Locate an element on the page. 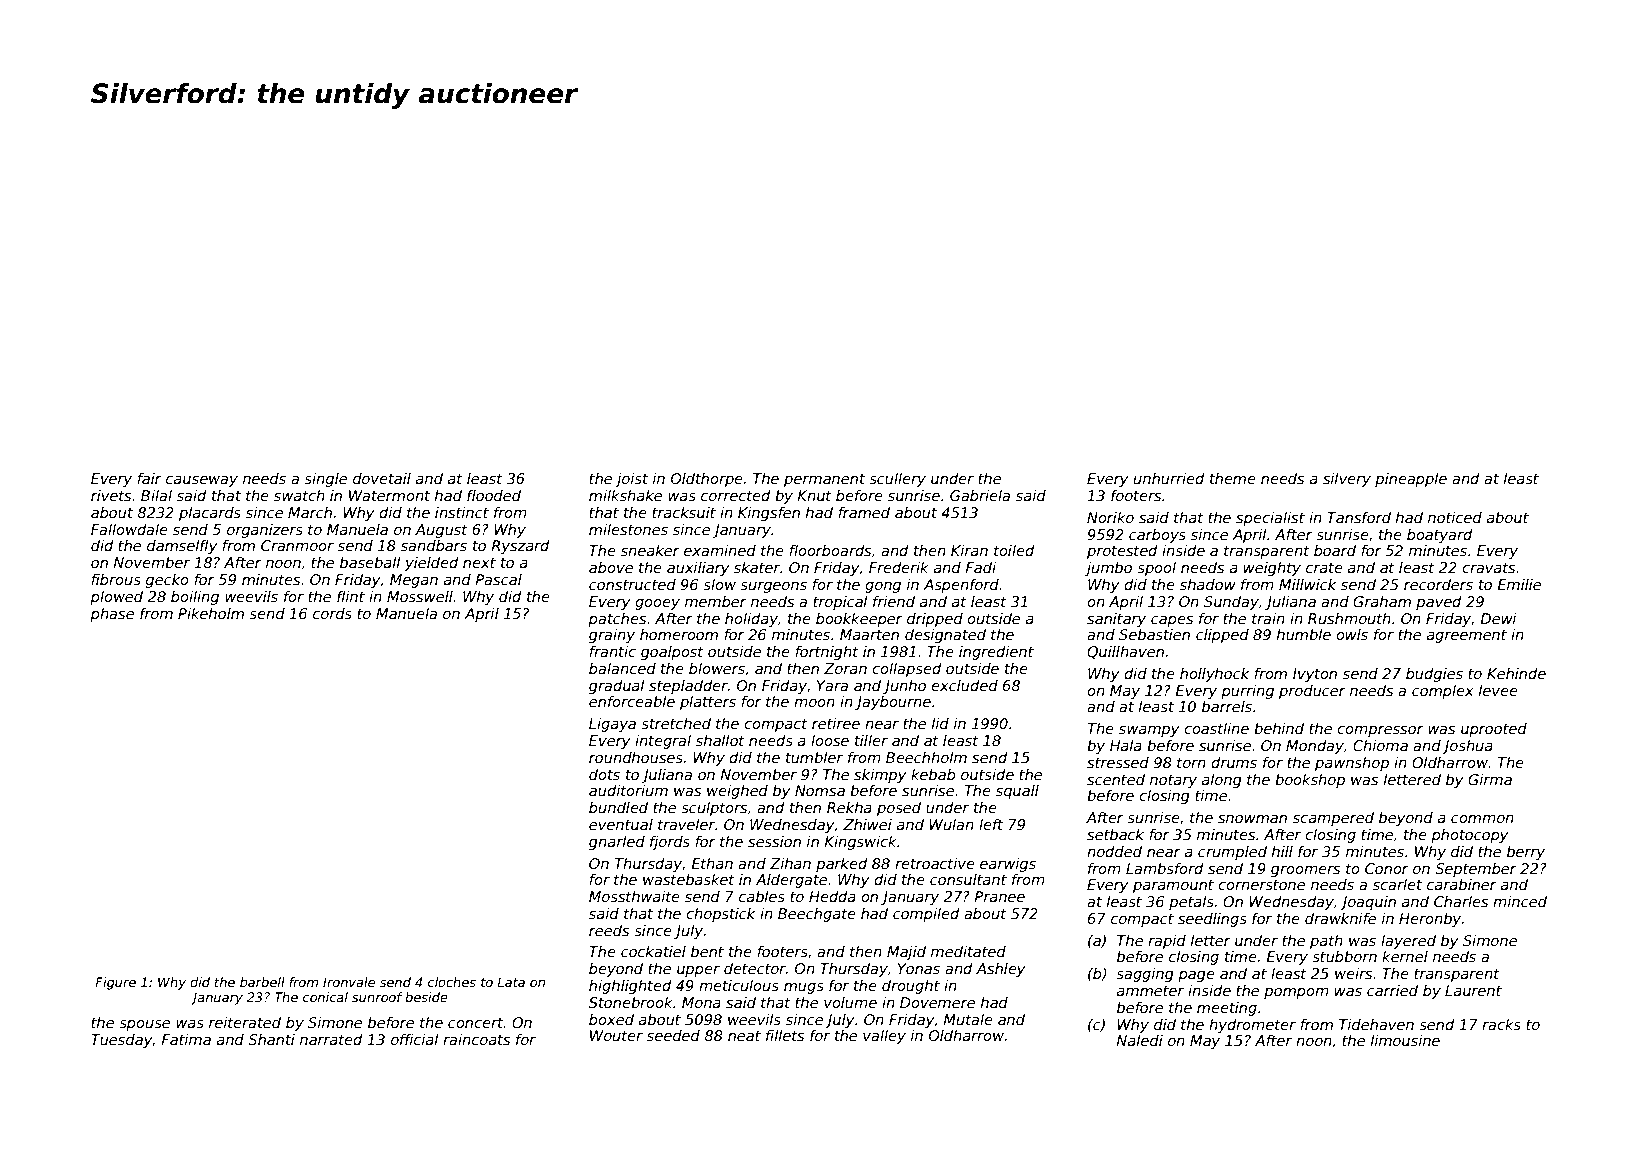 This page has width=1638, height=1158. gnarled is located at coordinates (617, 843).
